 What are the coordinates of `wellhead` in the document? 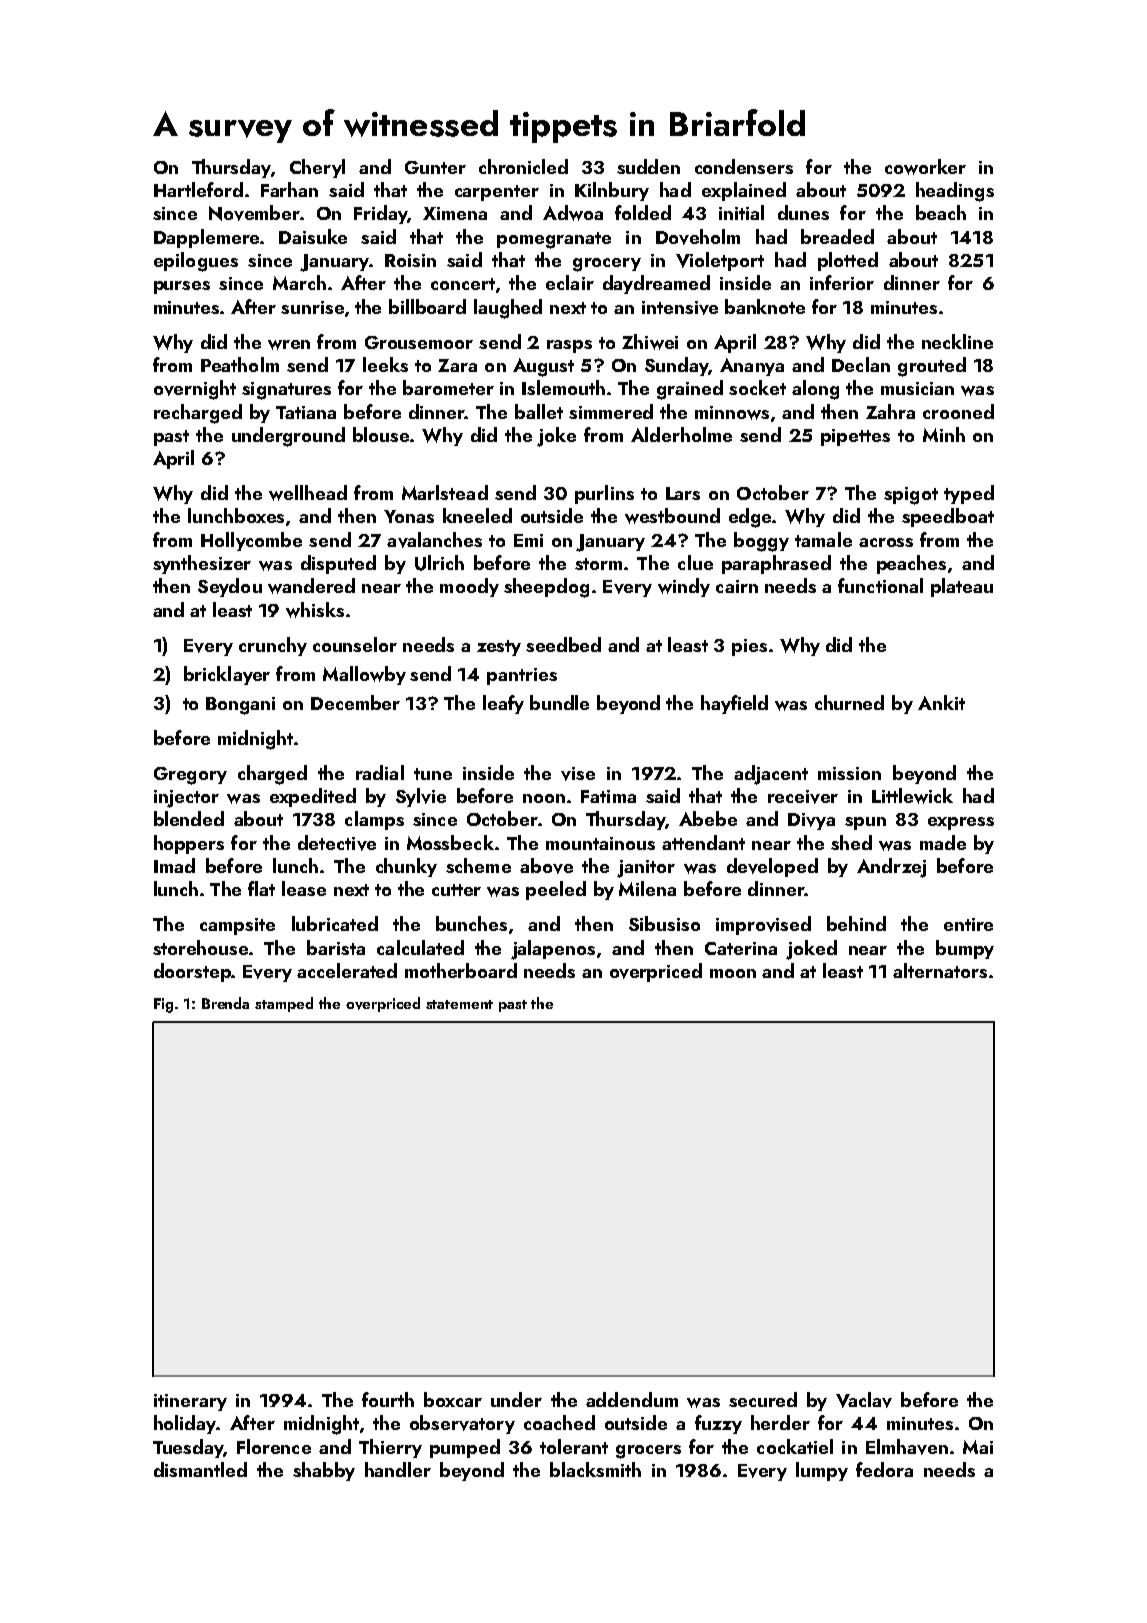 It's located at (308, 493).
